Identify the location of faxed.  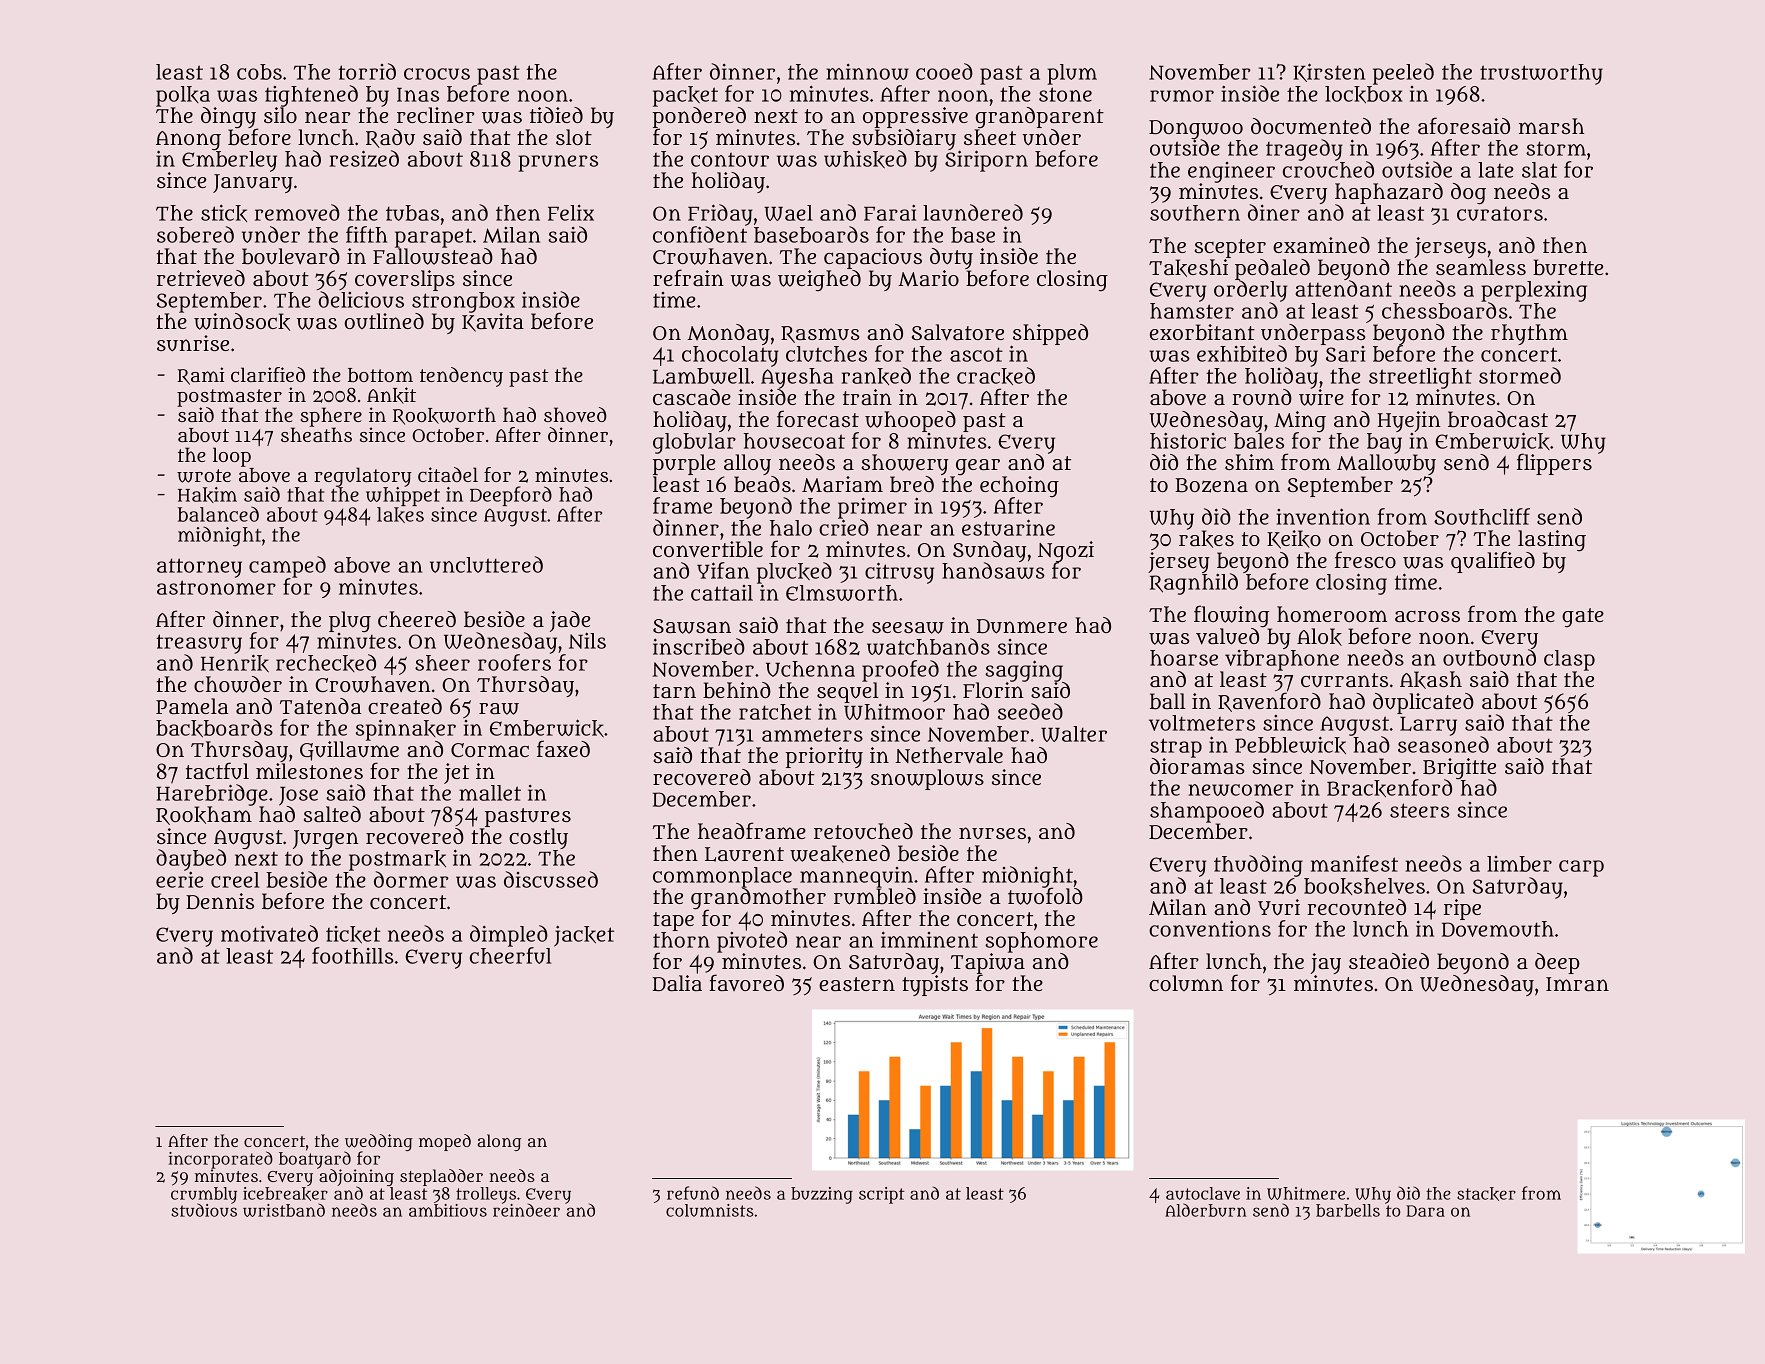
(563, 748).
